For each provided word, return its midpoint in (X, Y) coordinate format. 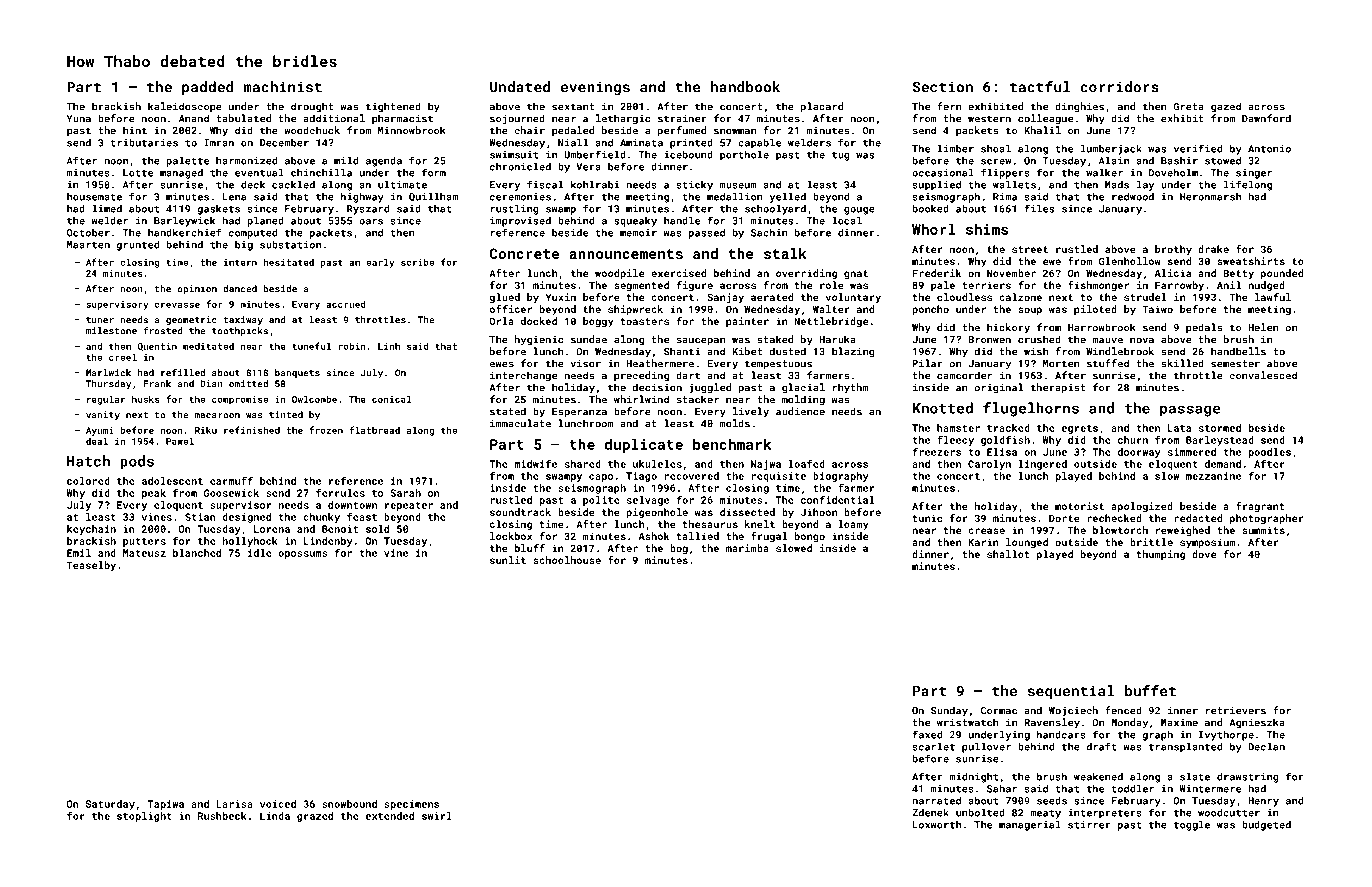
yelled (787, 197)
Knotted (943, 408)
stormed (1220, 428)
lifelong (1248, 185)
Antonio (1269, 149)
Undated (520, 87)
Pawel (180, 441)
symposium (1207, 543)
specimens (411, 805)
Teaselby (91, 566)
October (88, 233)
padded (208, 88)
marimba (747, 548)
